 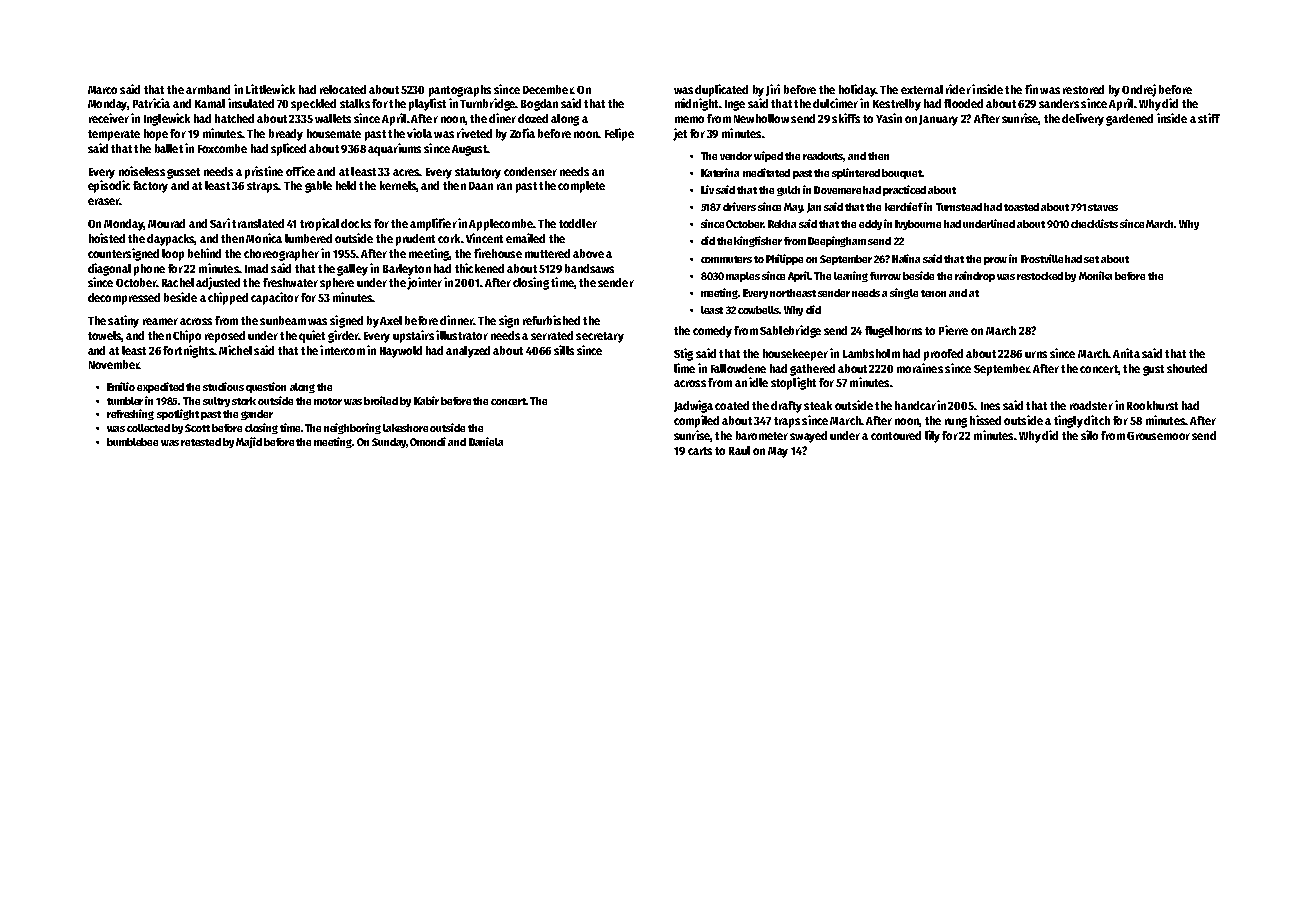 I want to click on rider, so click(x=958, y=89).
